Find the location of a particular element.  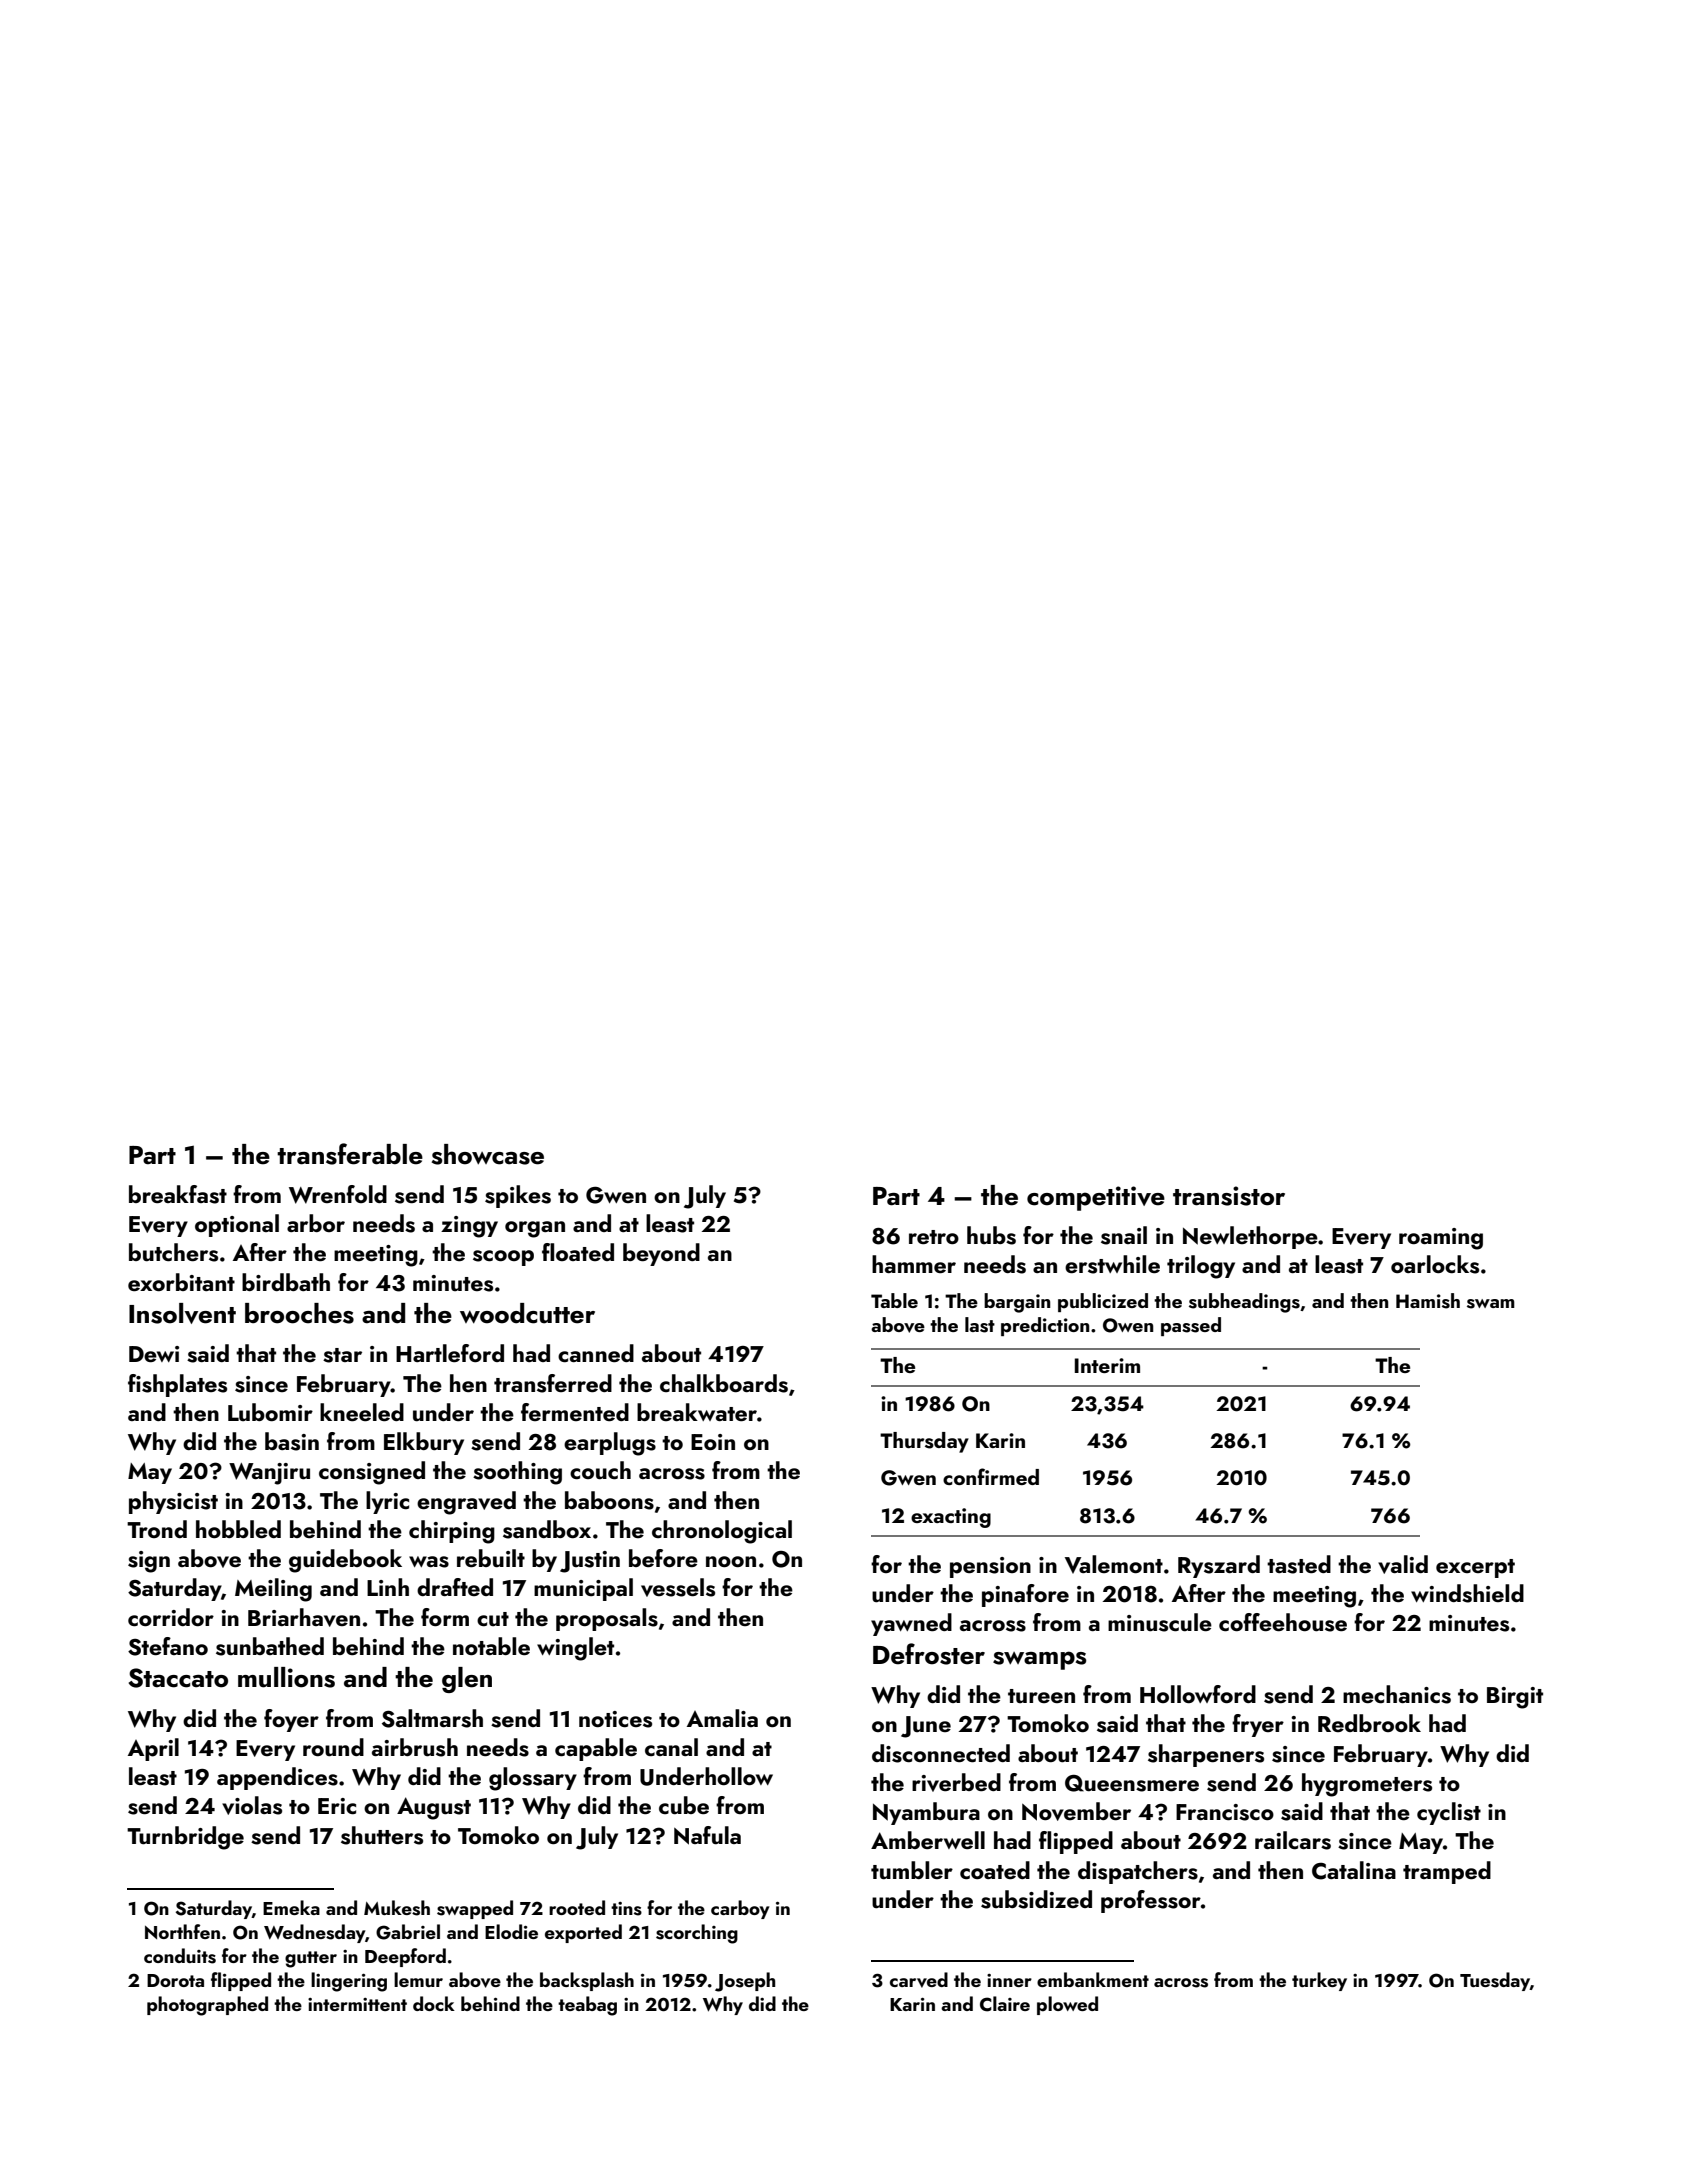

Northfen is located at coordinates (182, 1931).
